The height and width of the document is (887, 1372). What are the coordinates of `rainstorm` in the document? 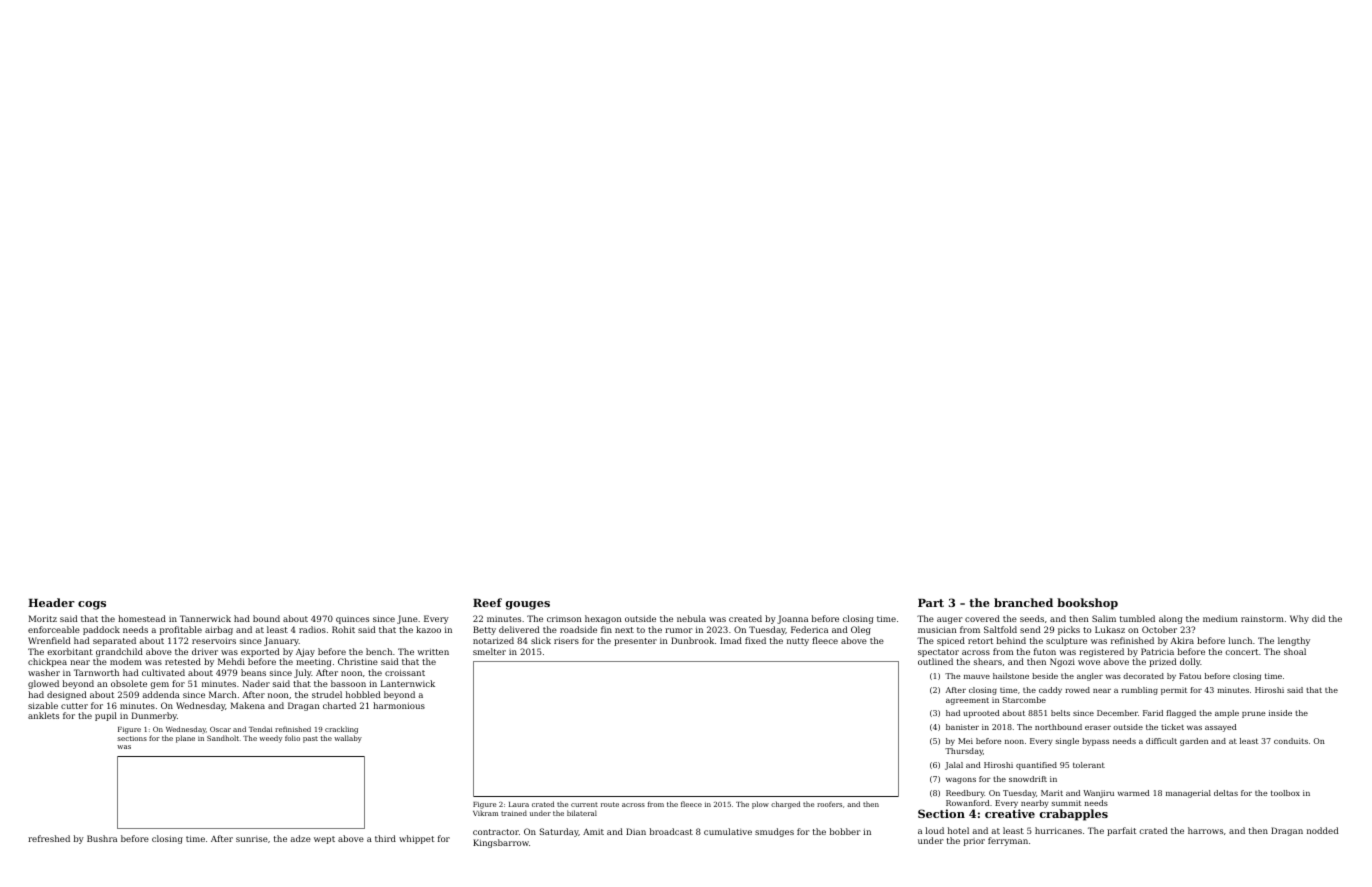 It's located at (1262, 619).
